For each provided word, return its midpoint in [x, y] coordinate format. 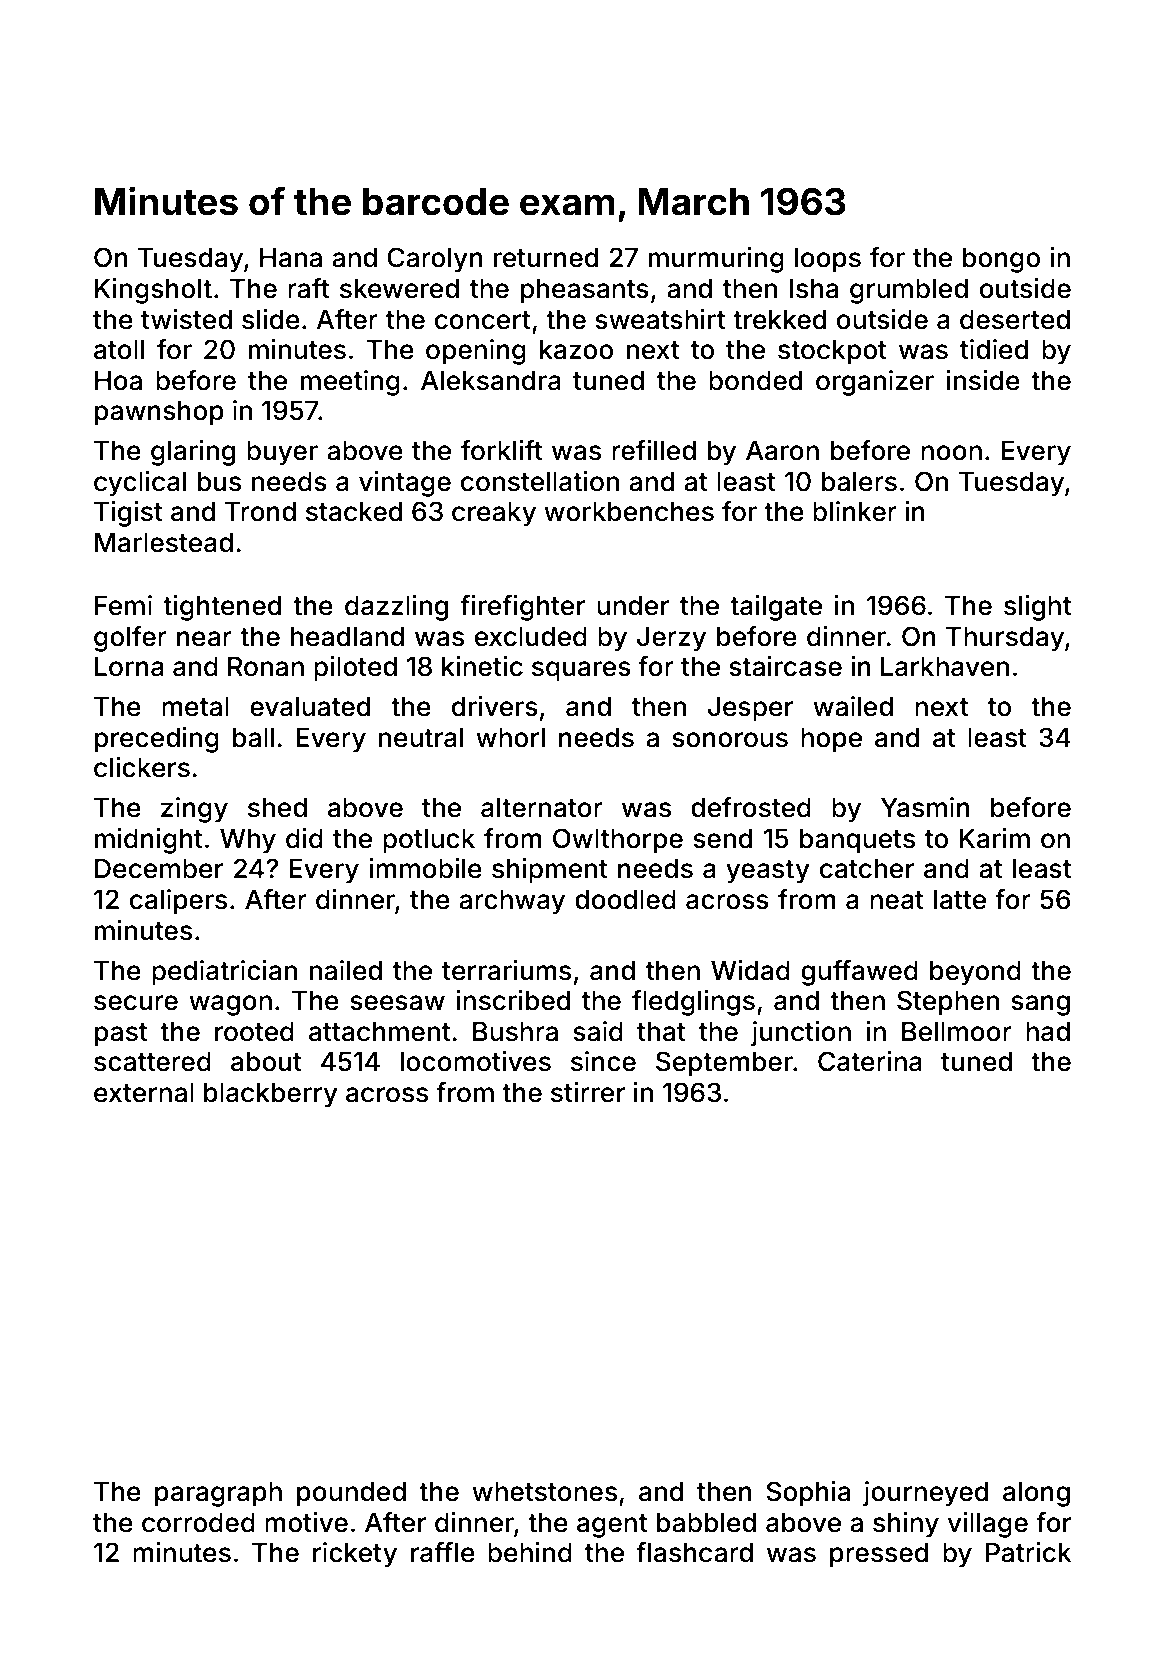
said [598, 1031]
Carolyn [435, 260]
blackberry [271, 1095]
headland [347, 637]
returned [546, 258]
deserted [1015, 320]
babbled [706, 1523]
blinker [855, 511]
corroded [198, 1523]
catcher [867, 869]
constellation [540, 481]
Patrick [1028, 1552]
